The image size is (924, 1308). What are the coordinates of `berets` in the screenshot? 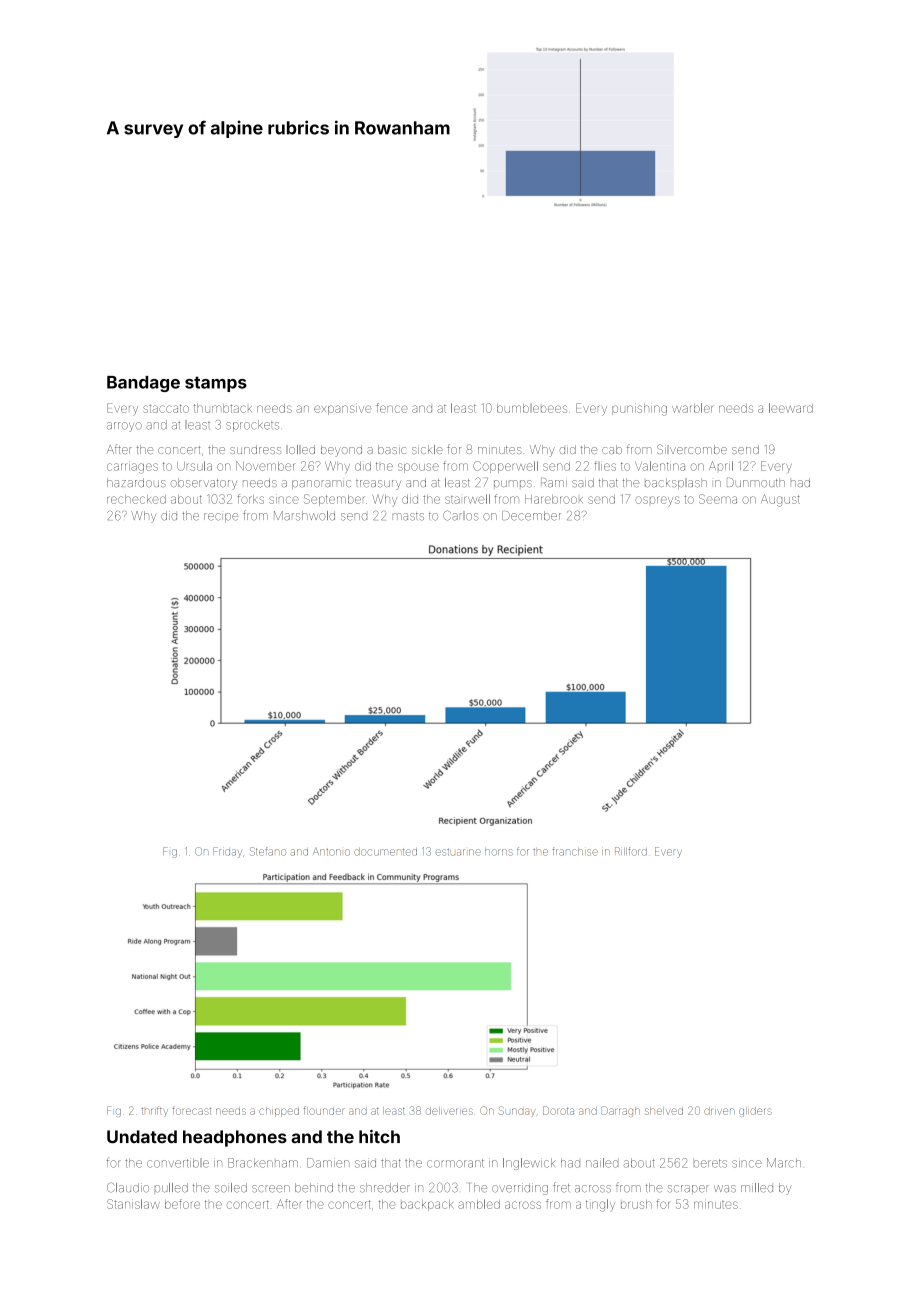 It's located at (710, 1163).
